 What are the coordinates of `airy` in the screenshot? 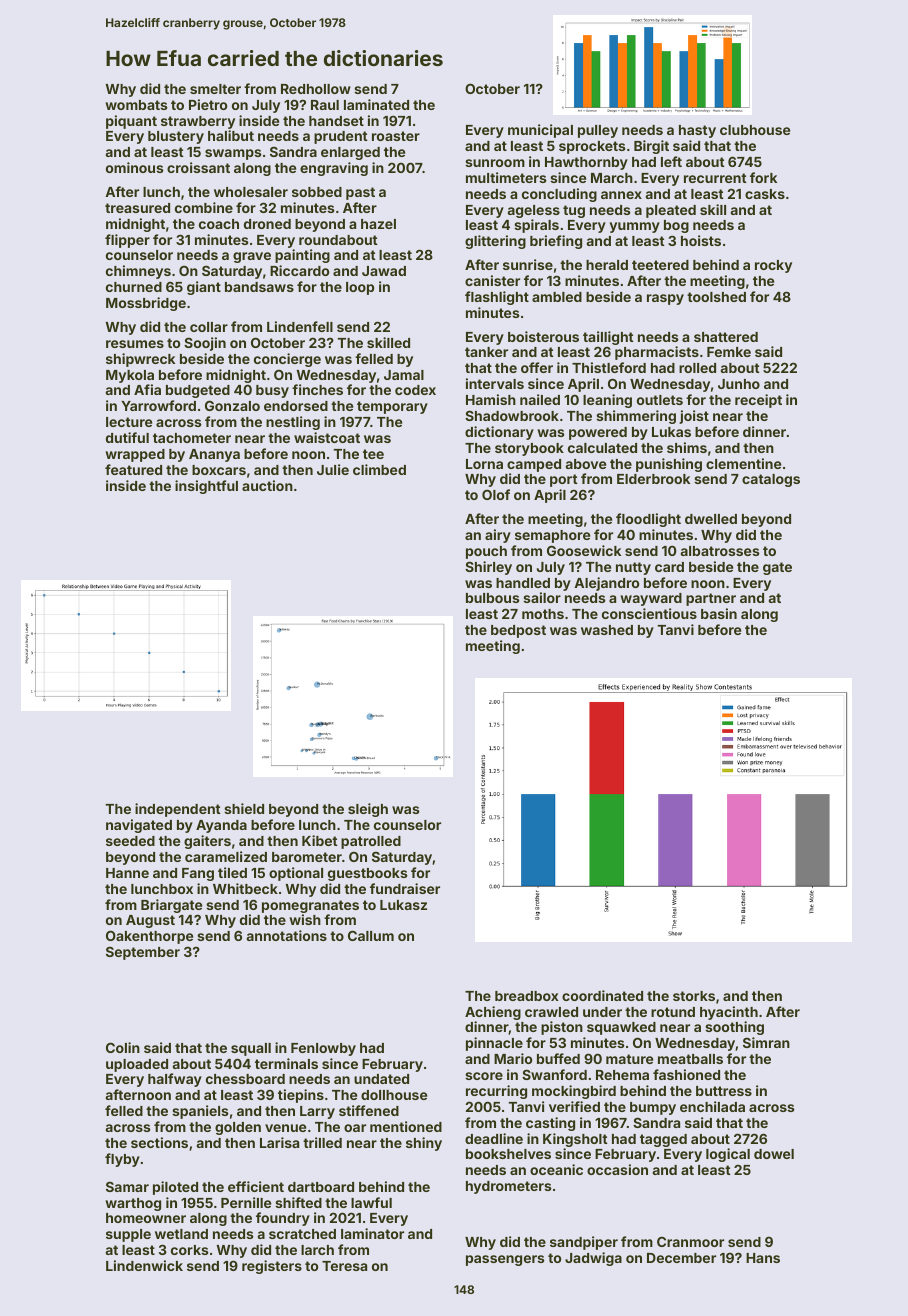 It's located at (498, 536).
